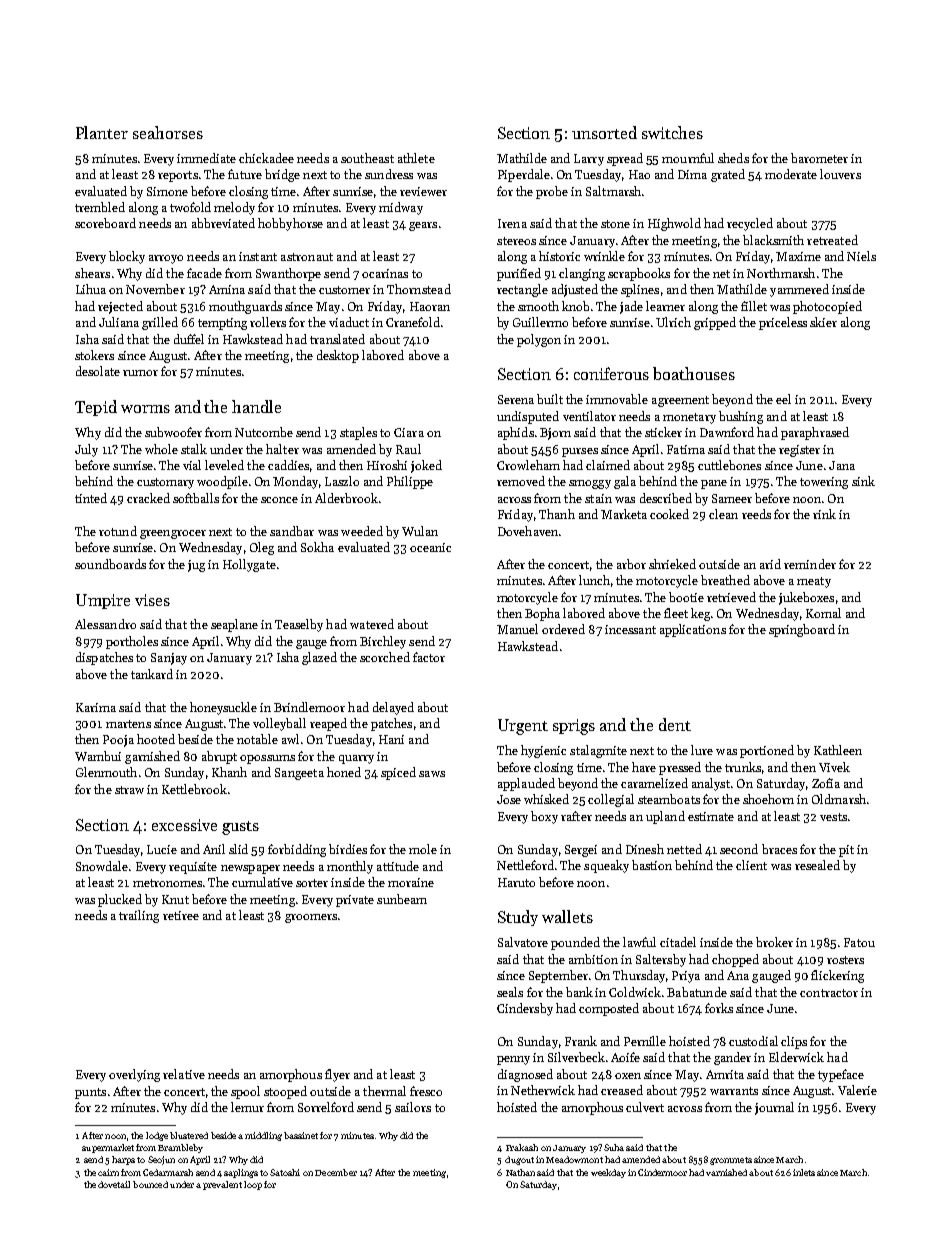  What do you see at coordinates (102, 132) in the page?
I see `Planter` at bounding box center [102, 132].
